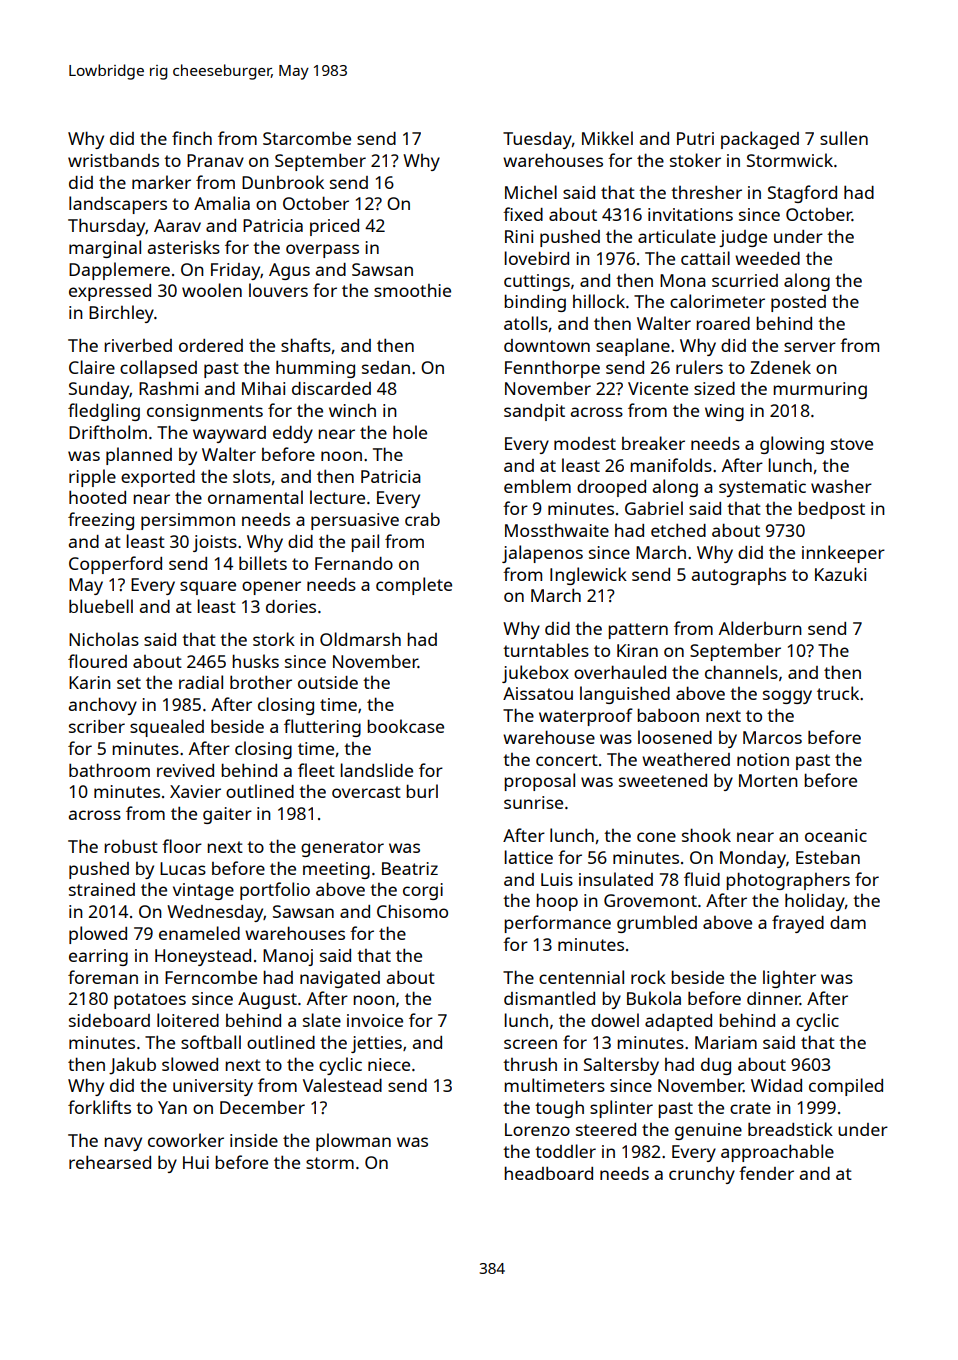 This screenshot has height=1360, width=958. I want to click on smoothie, so click(412, 290).
